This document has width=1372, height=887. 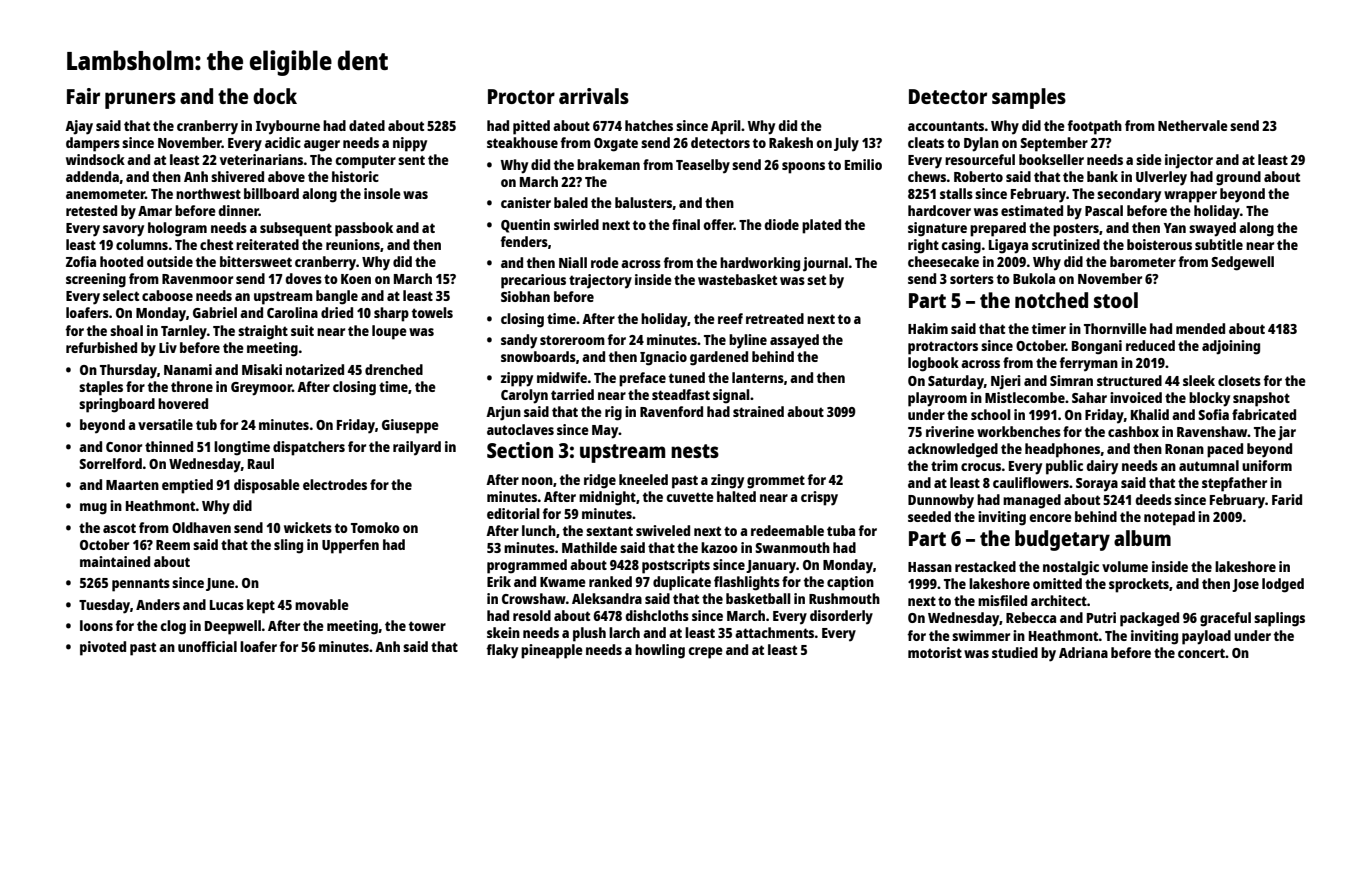 I want to click on retested, so click(x=91, y=210).
